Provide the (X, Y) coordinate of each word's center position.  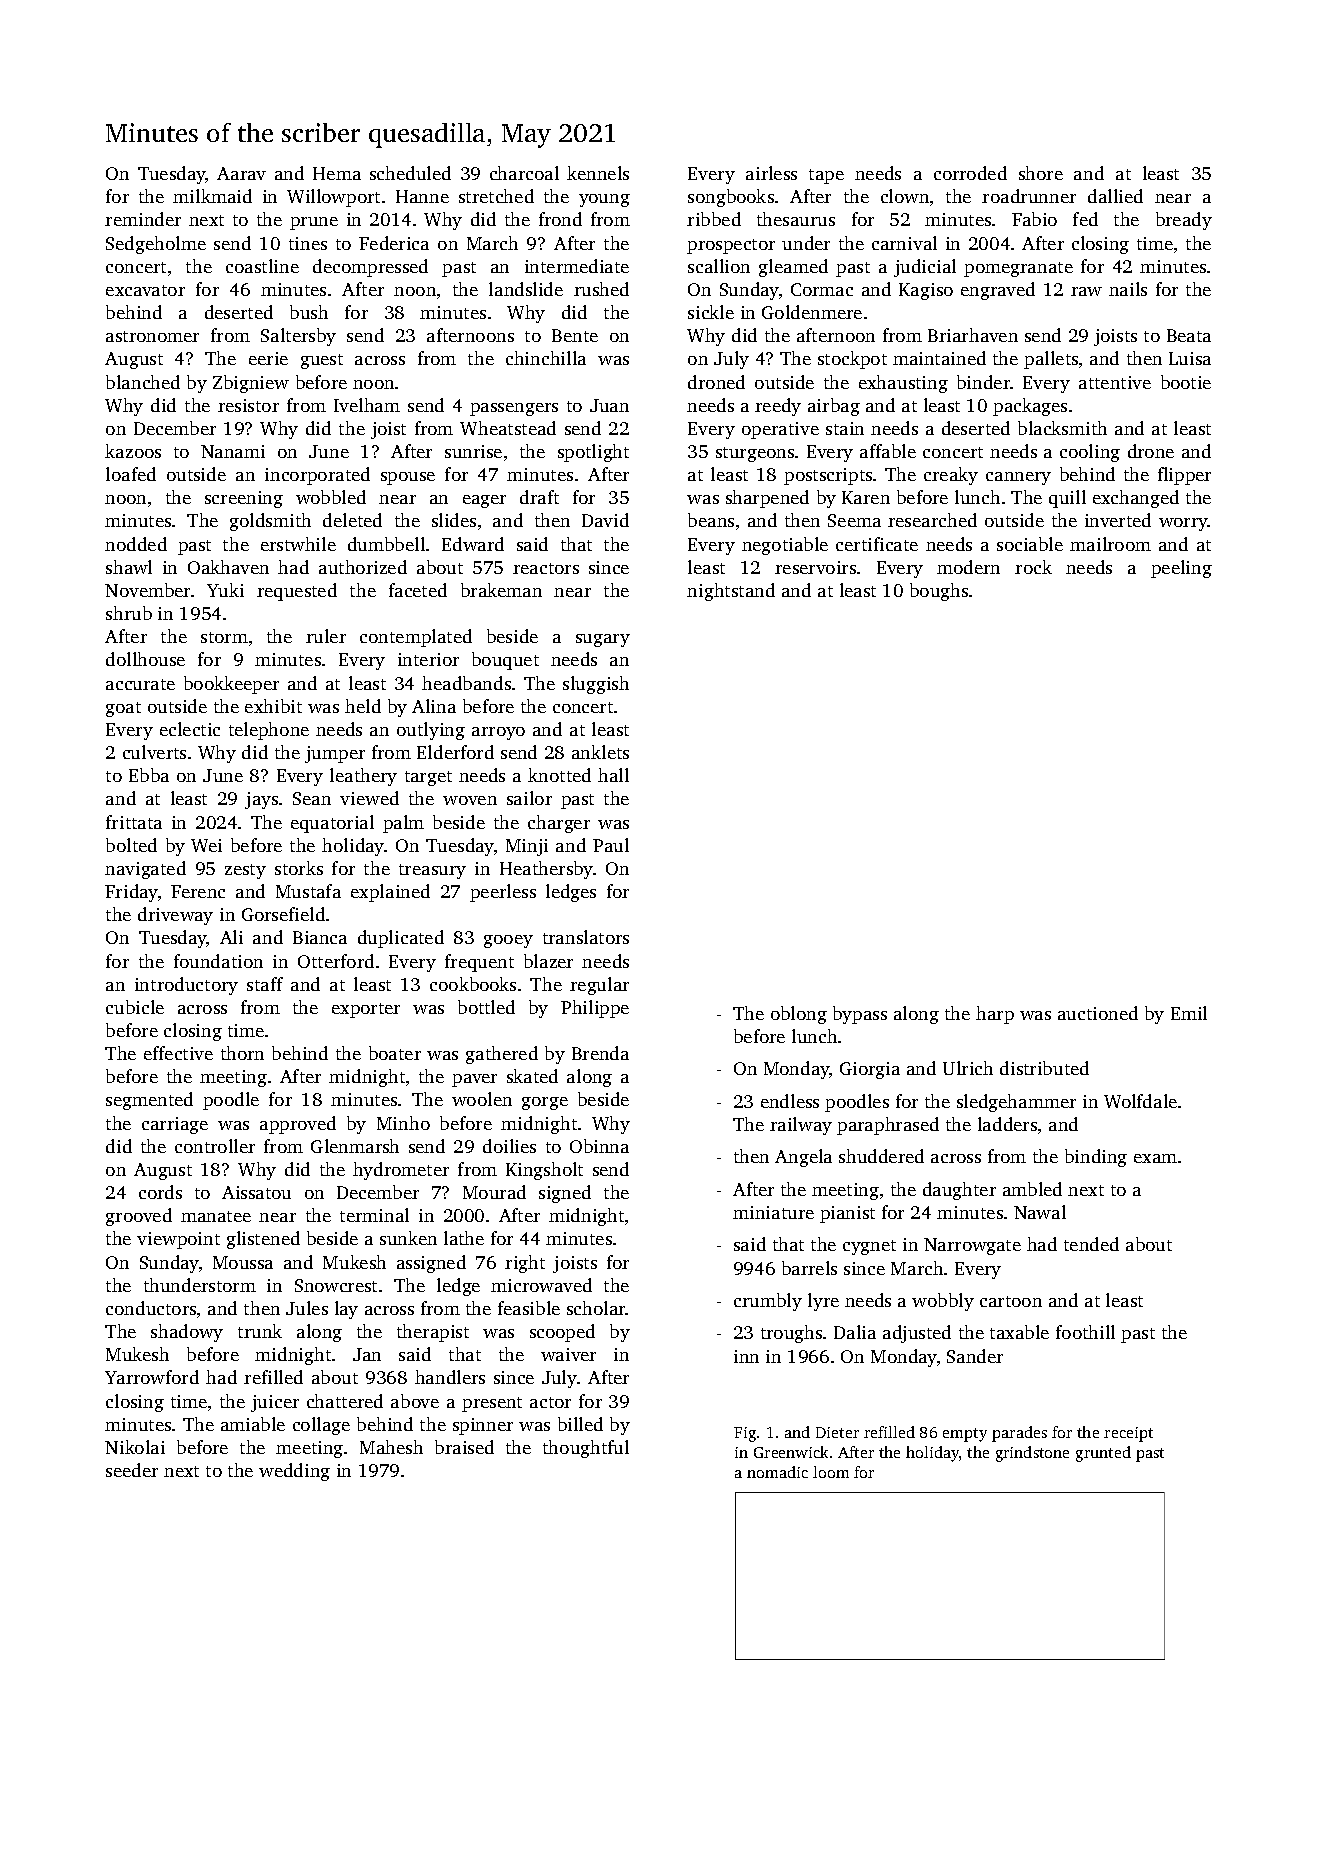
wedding (294, 1472)
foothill (1085, 1332)
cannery (1018, 478)
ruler (326, 636)
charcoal (524, 173)
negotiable (785, 546)
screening (244, 499)
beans (711, 520)
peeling (1181, 569)
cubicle (135, 1007)
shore (1041, 173)
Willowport (333, 198)
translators (586, 937)
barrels (809, 1268)
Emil (1189, 1013)
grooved (139, 1217)
